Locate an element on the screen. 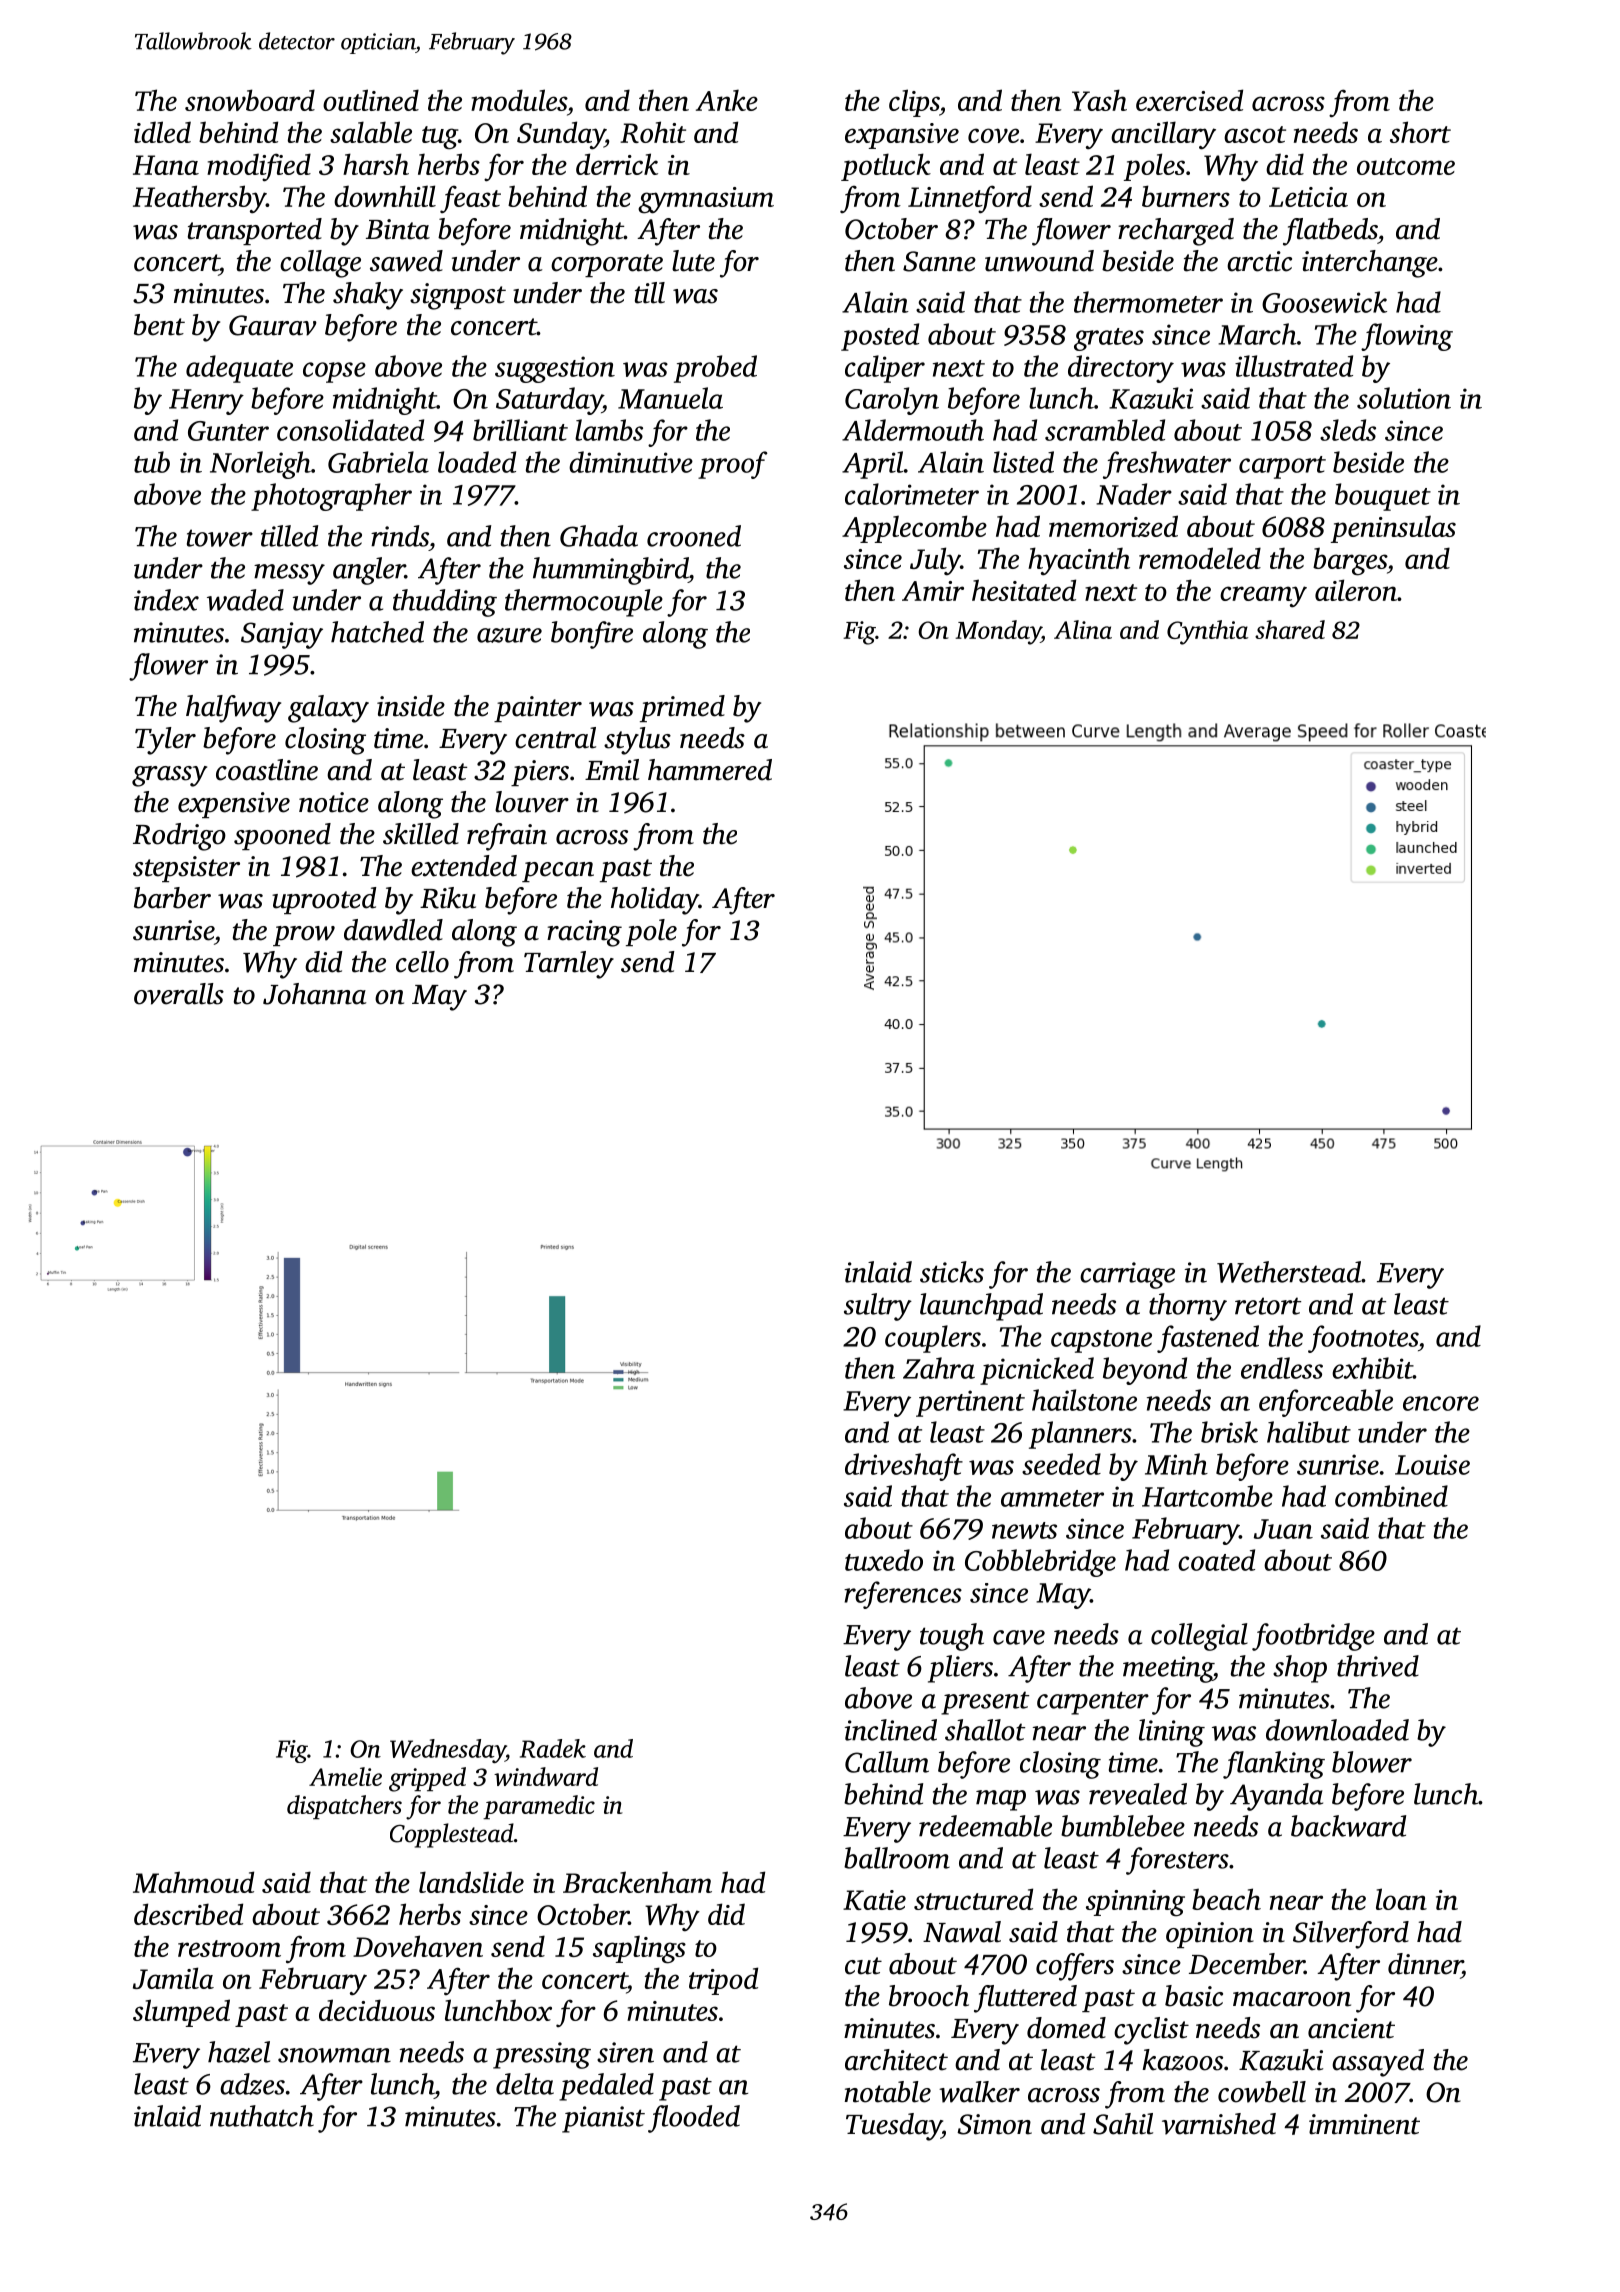  bent is located at coordinates (159, 325).
